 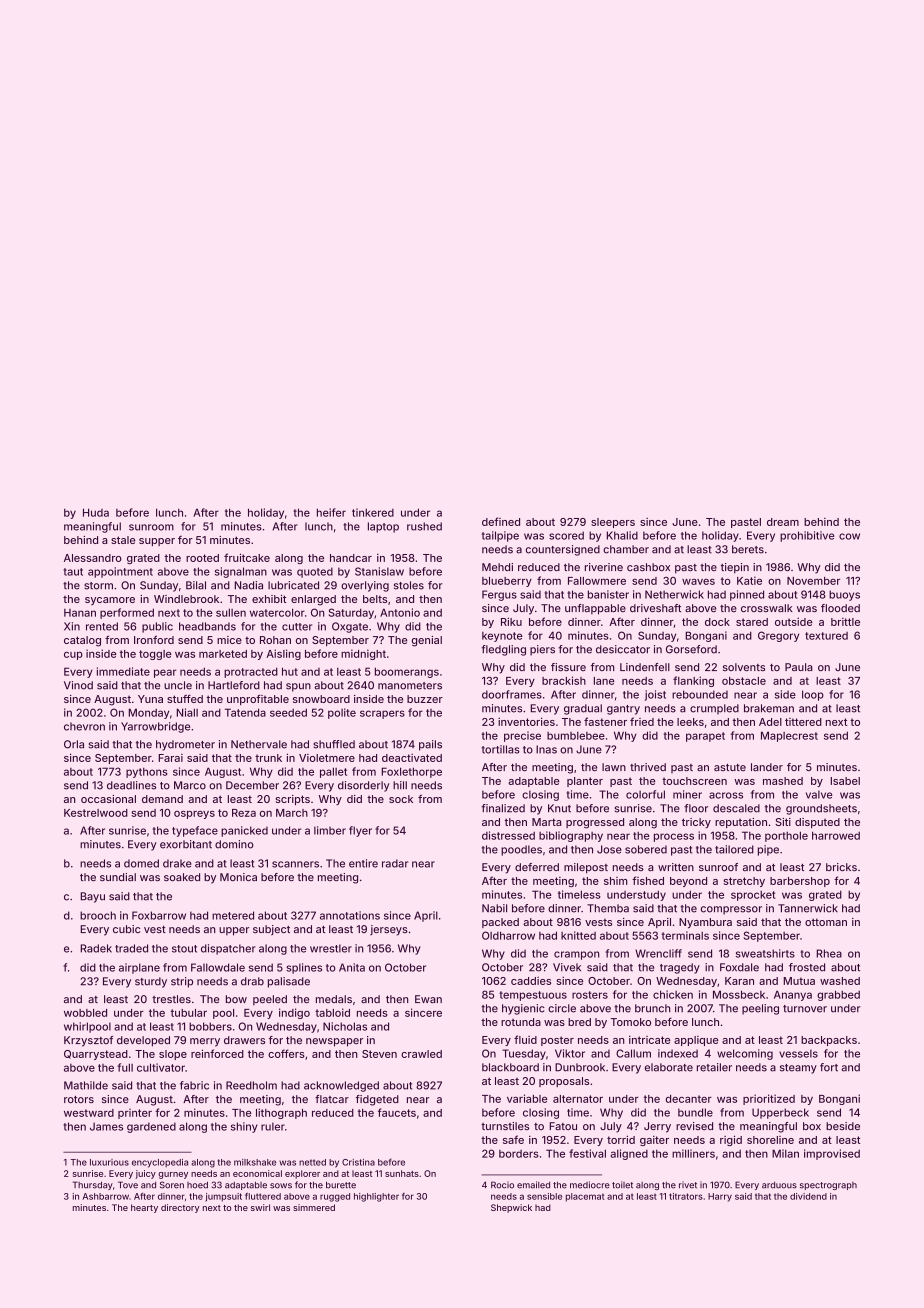 What do you see at coordinates (577, 955) in the screenshot?
I see `crampon` at bounding box center [577, 955].
